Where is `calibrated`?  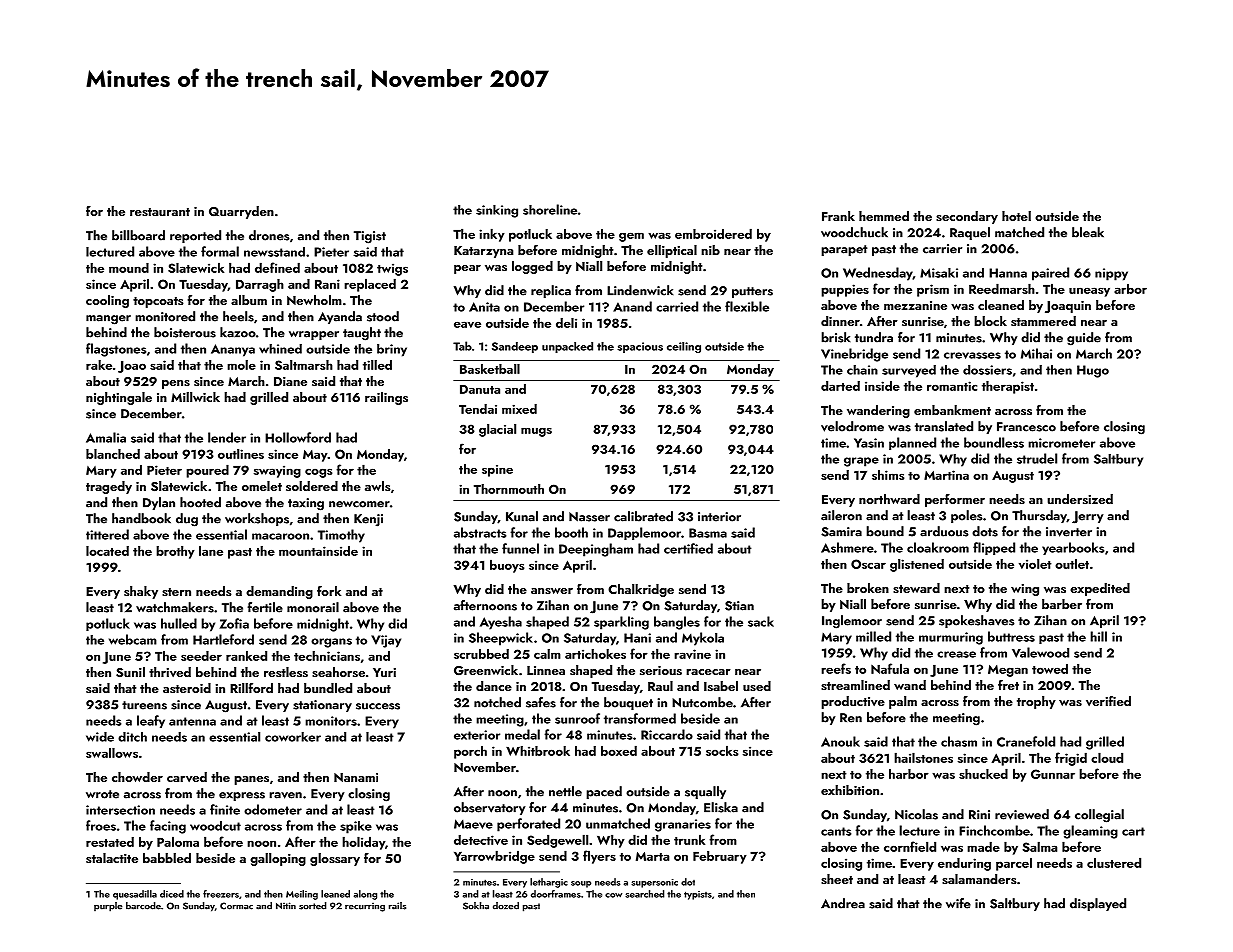
calibrated is located at coordinates (643, 516).
